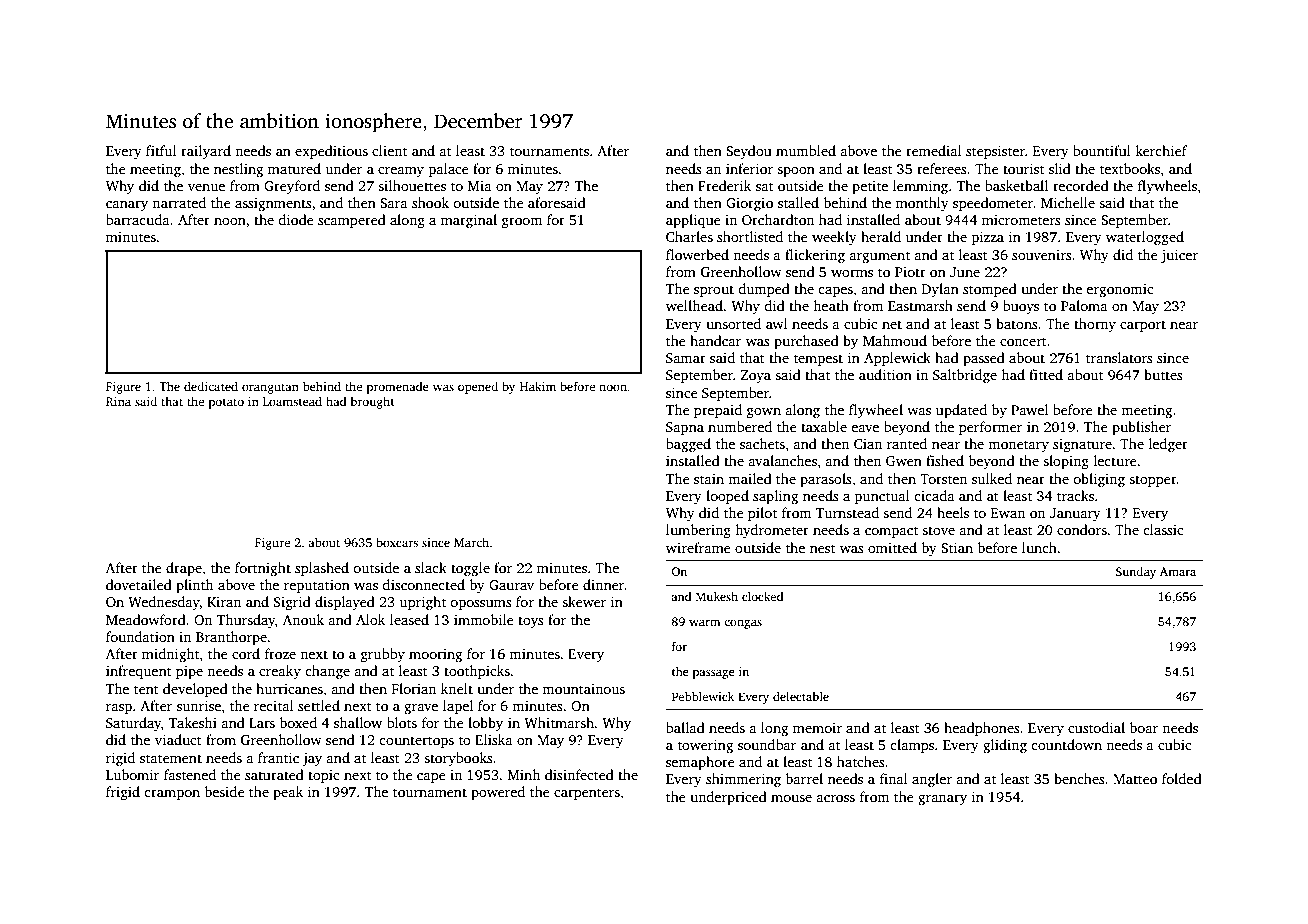 This screenshot has height=924, width=1308. What do you see at coordinates (190, 774) in the screenshot?
I see `fastened` at bounding box center [190, 774].
